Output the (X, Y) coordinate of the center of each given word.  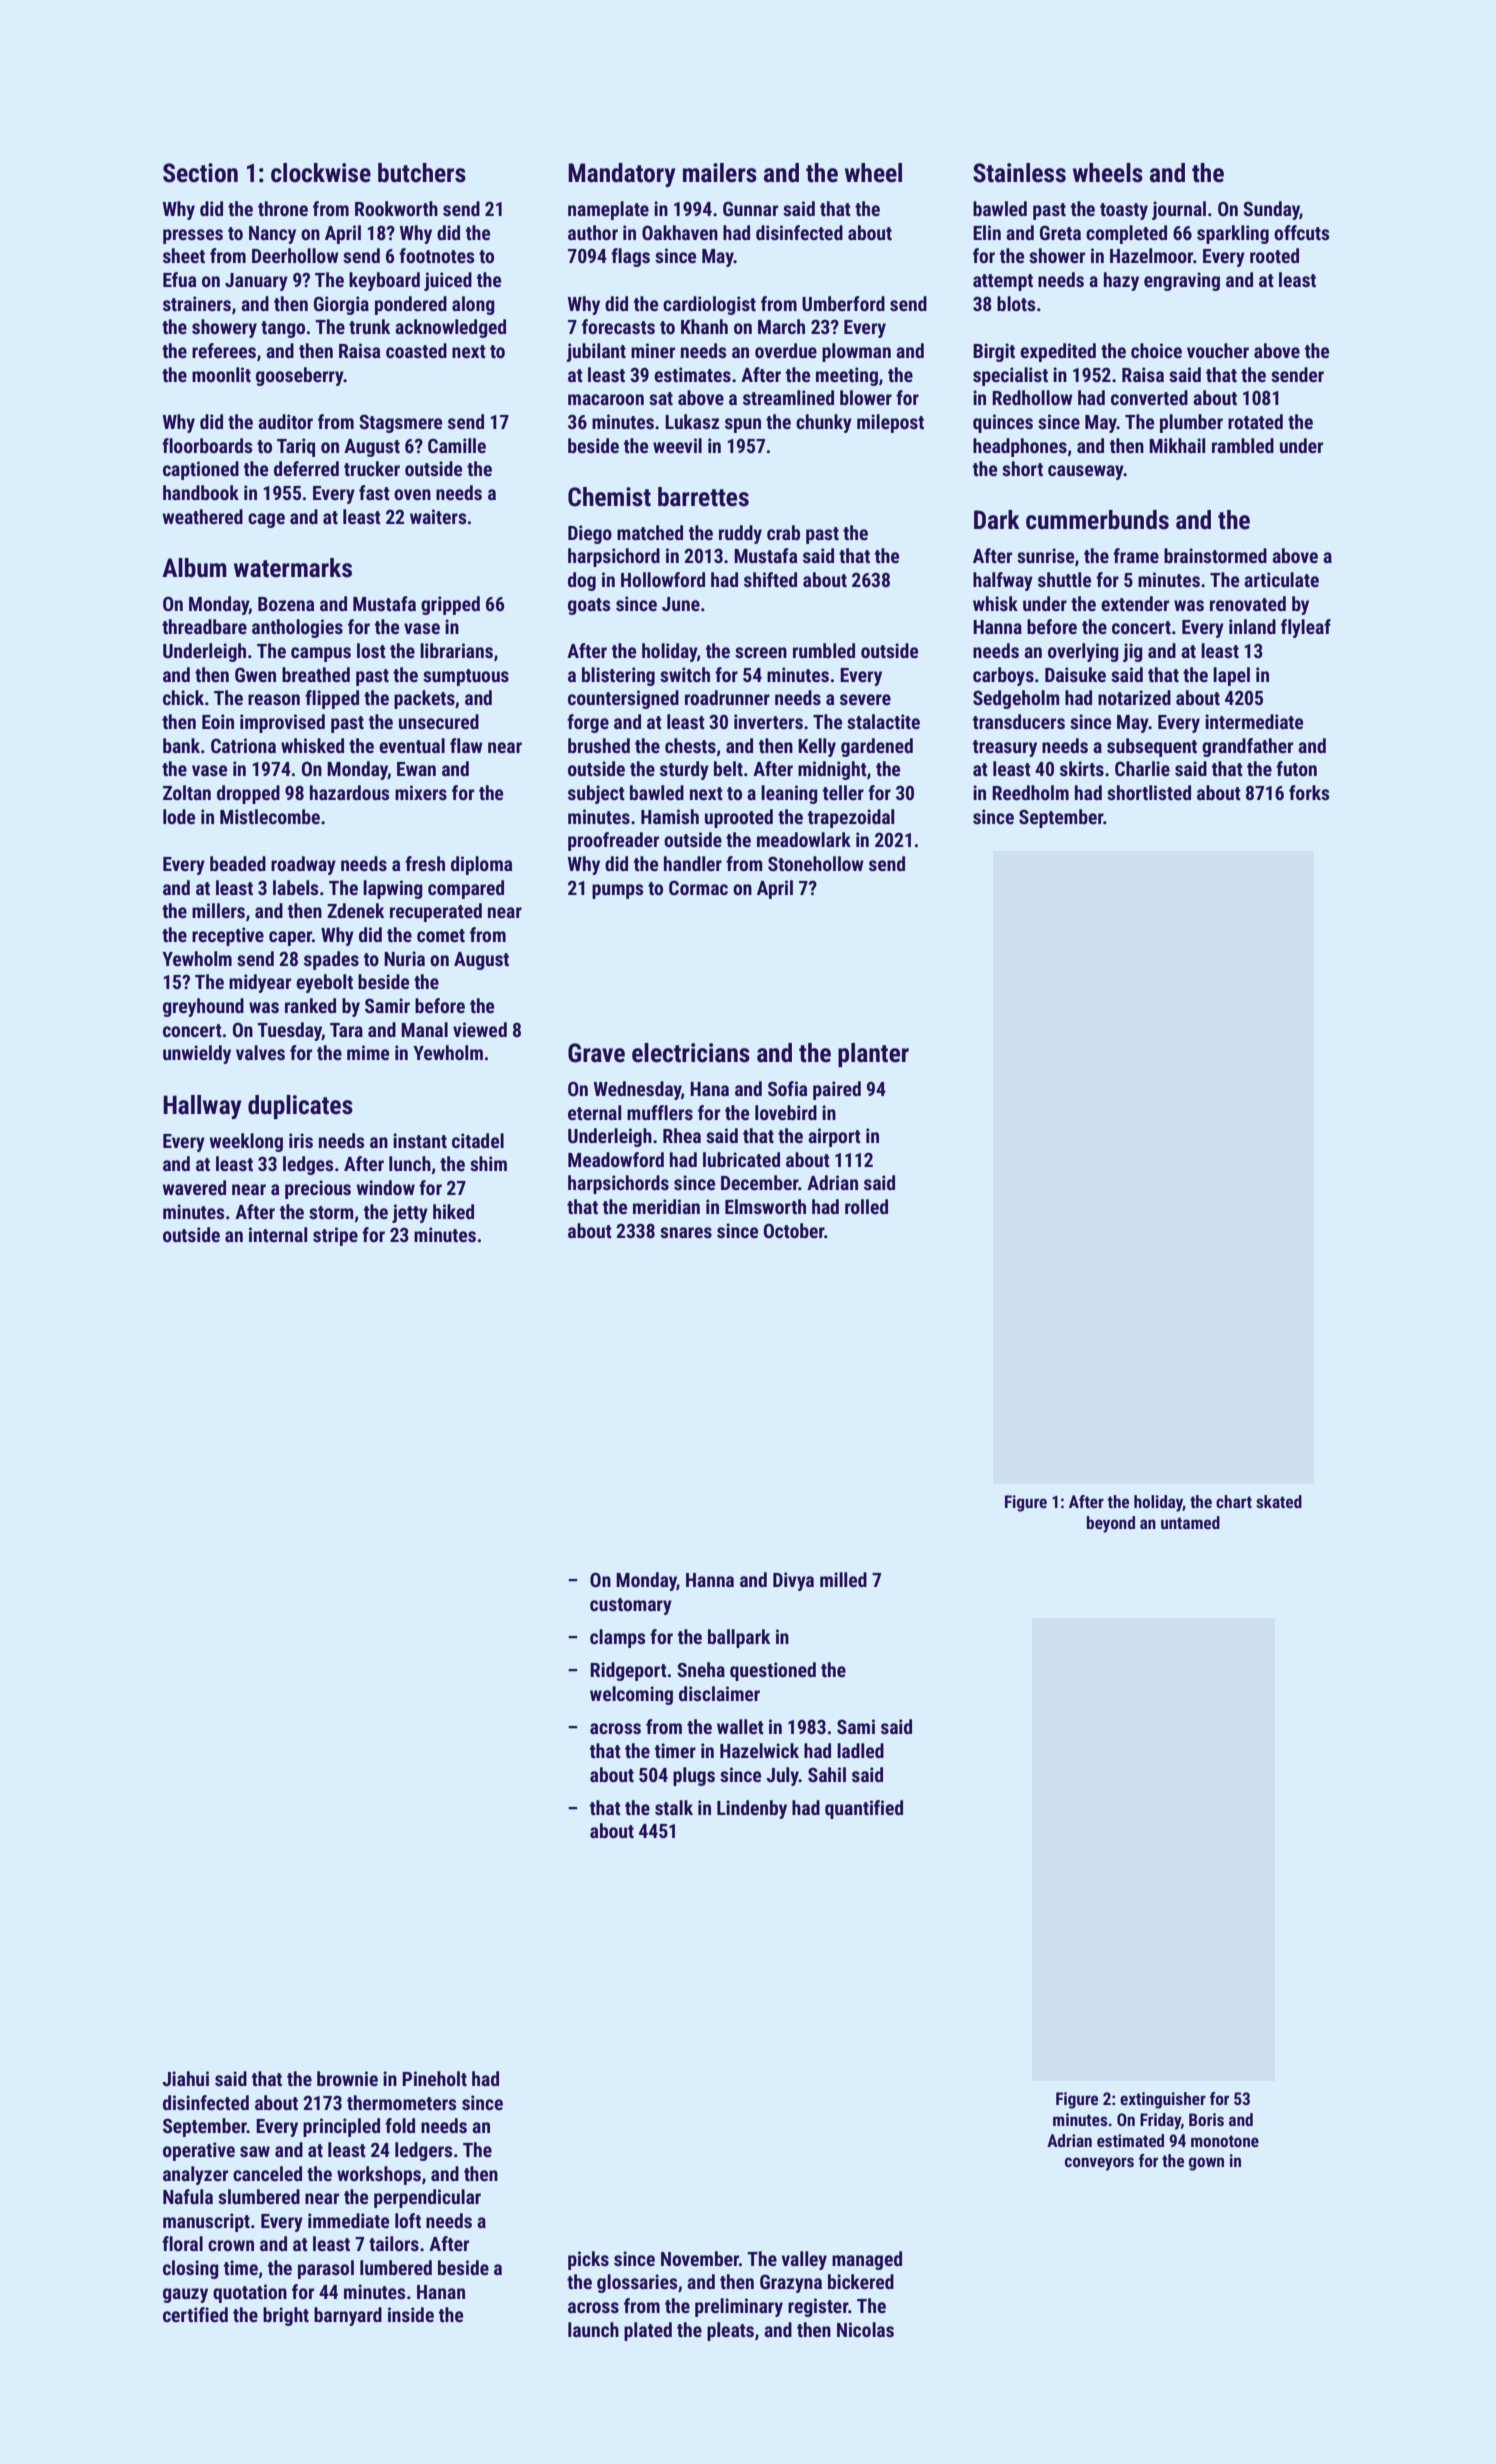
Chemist (609, 497)
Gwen (255, 675)
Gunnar (750, 209)
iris (301, 1140)
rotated (1255, 421)
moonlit (221, 374)
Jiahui (185, 2078)
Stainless (1019, 173)
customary (631, 1606)
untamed (1190, 1522)
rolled (866, 1206)
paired (837, 1090)
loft (408, 2220)
